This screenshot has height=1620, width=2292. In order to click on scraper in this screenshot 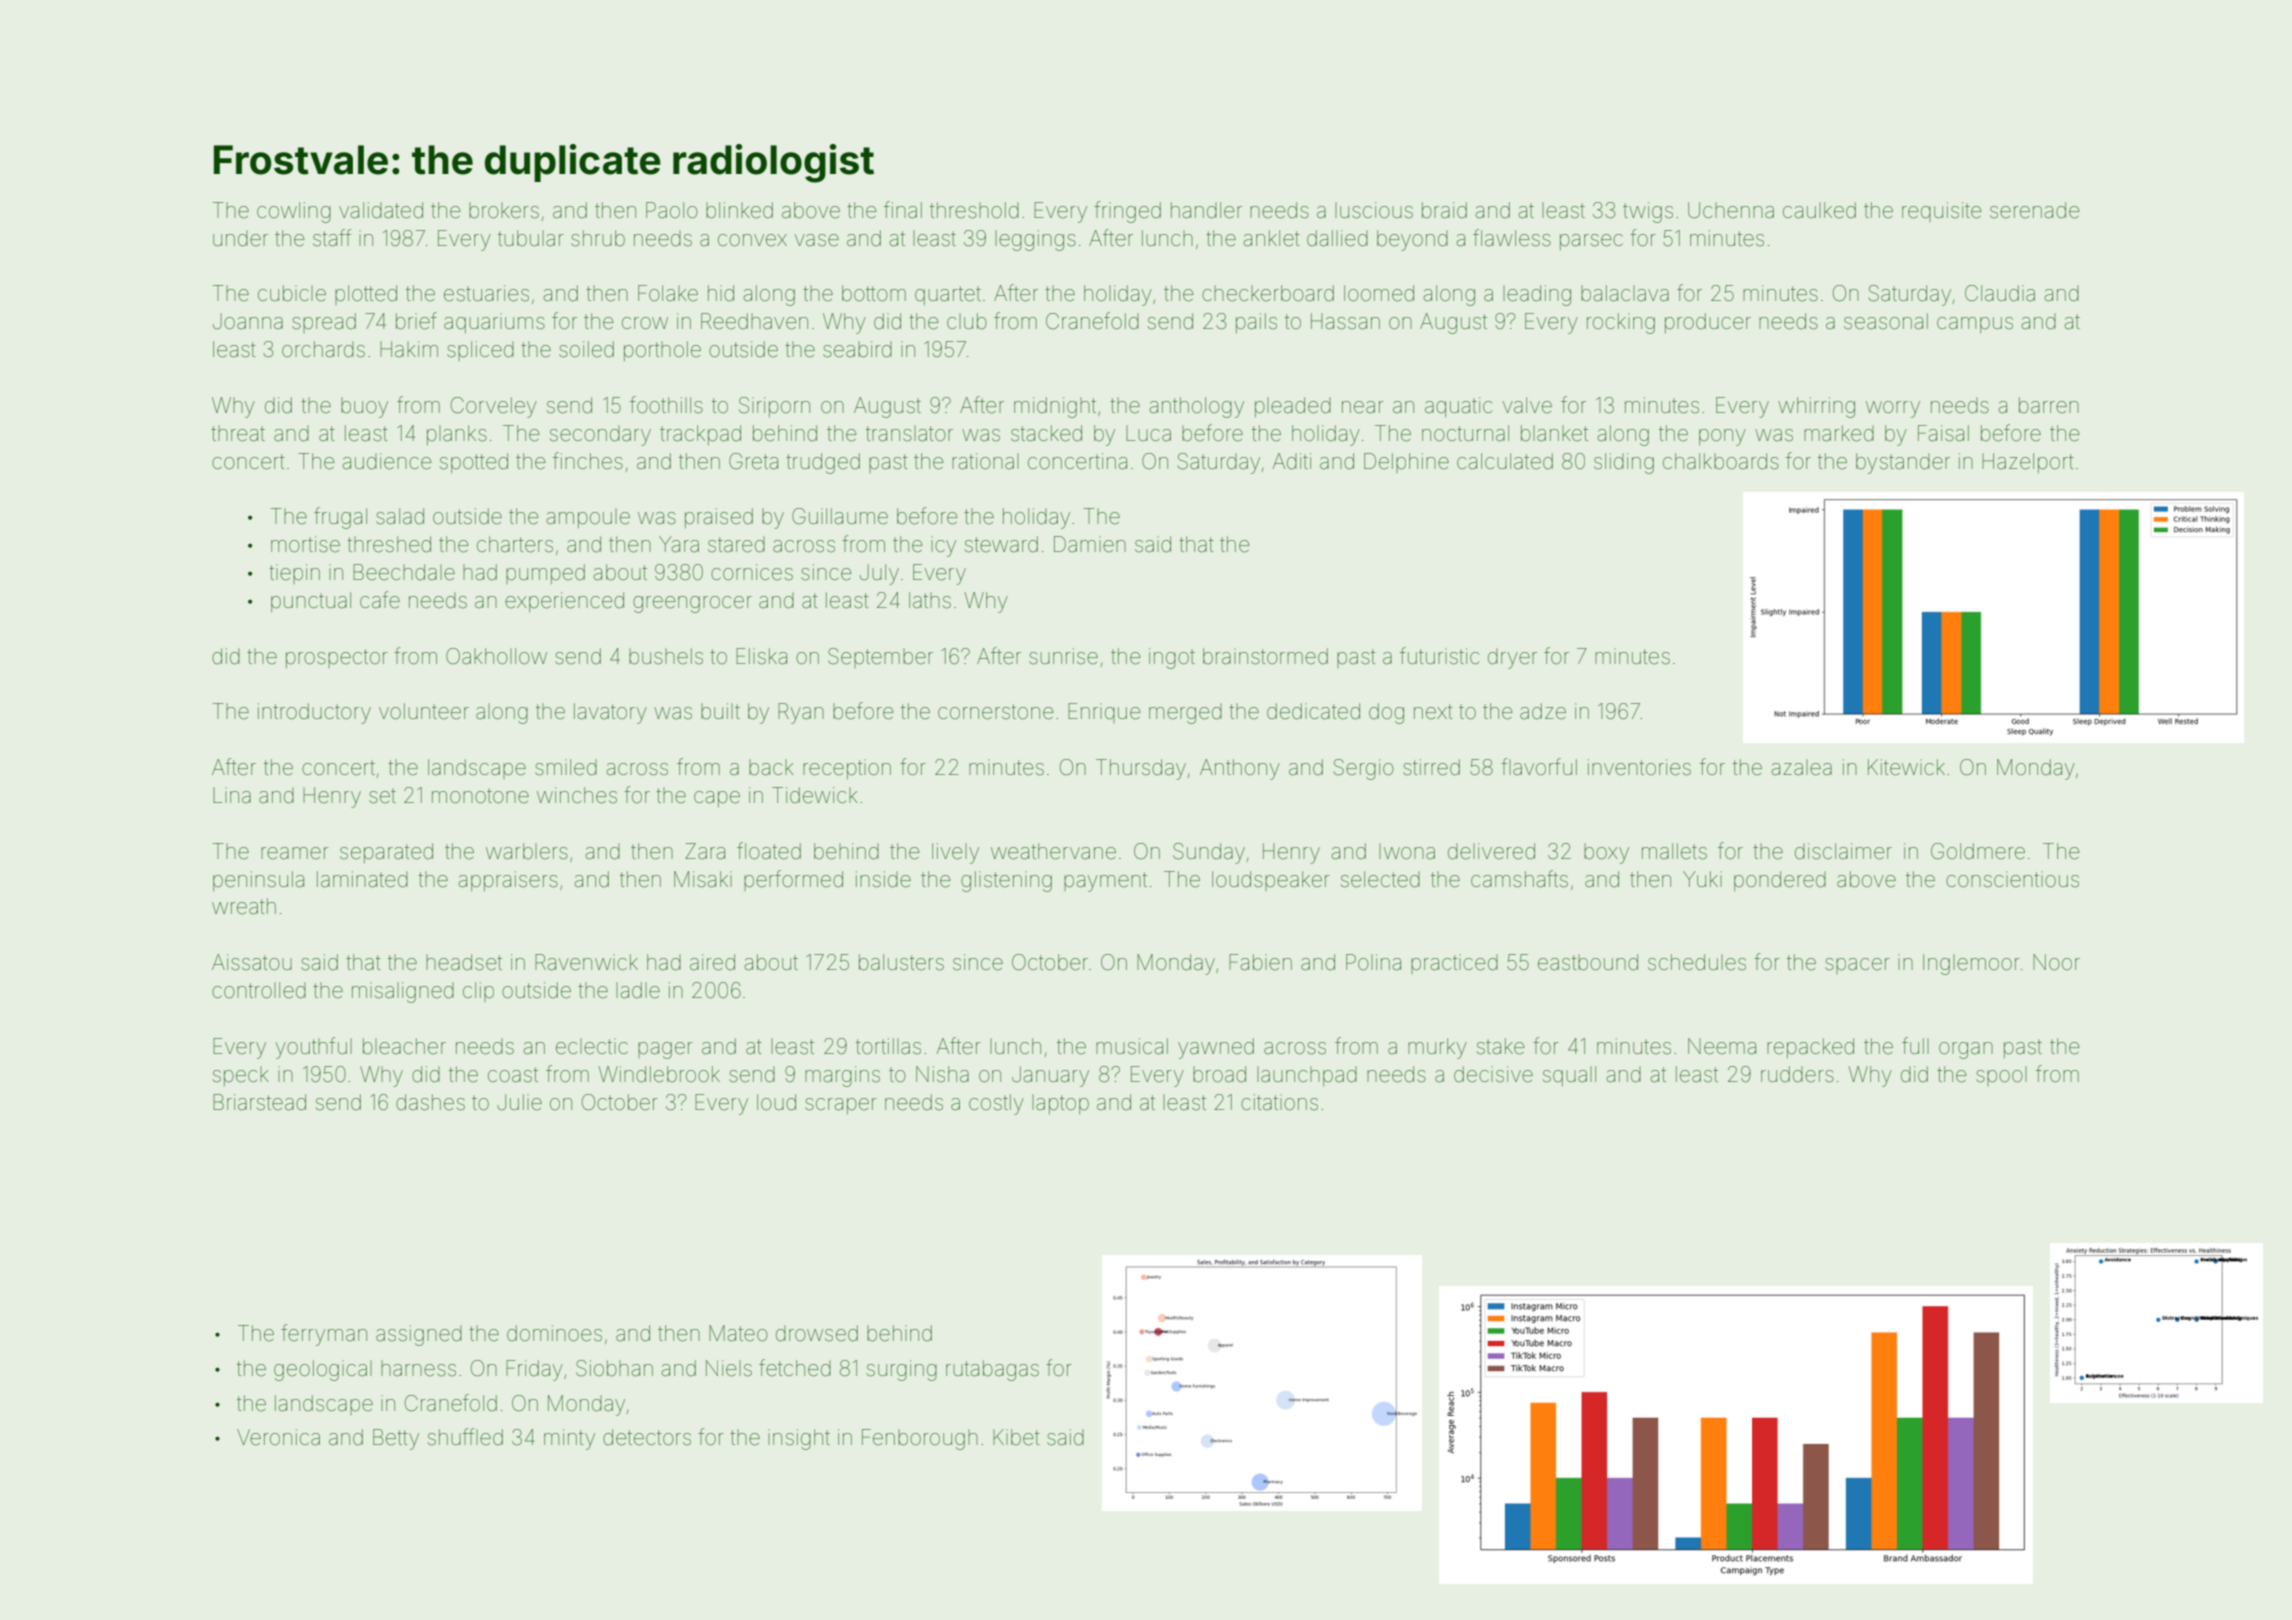, I will do `click(841, 1106)`.
